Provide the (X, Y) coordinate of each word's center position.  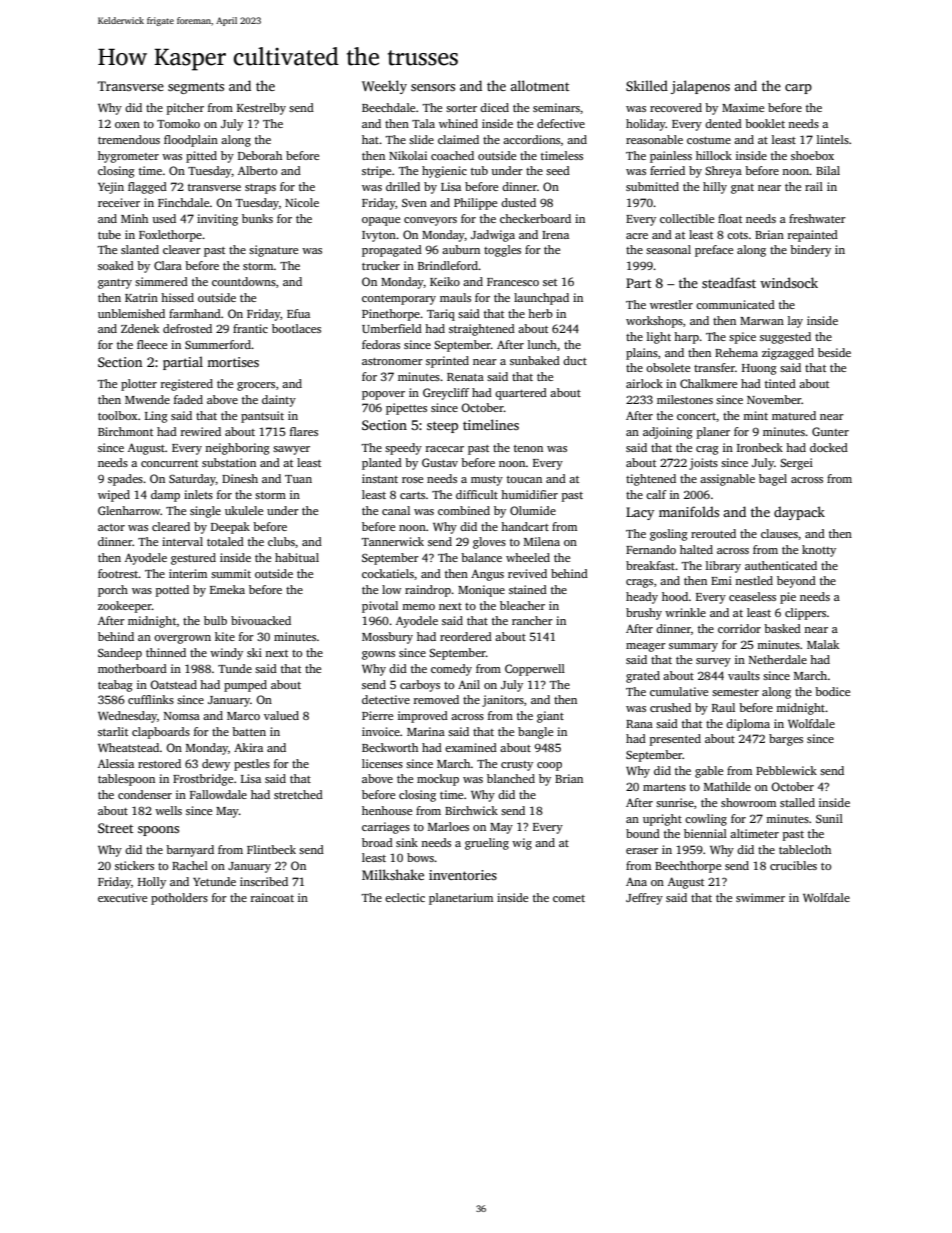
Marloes (448, 826)
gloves (489, 543)
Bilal (828, 170)
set (550, 282)
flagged (147, 188)
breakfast (650, 565)
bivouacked (261, 620)
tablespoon (126, 780)
